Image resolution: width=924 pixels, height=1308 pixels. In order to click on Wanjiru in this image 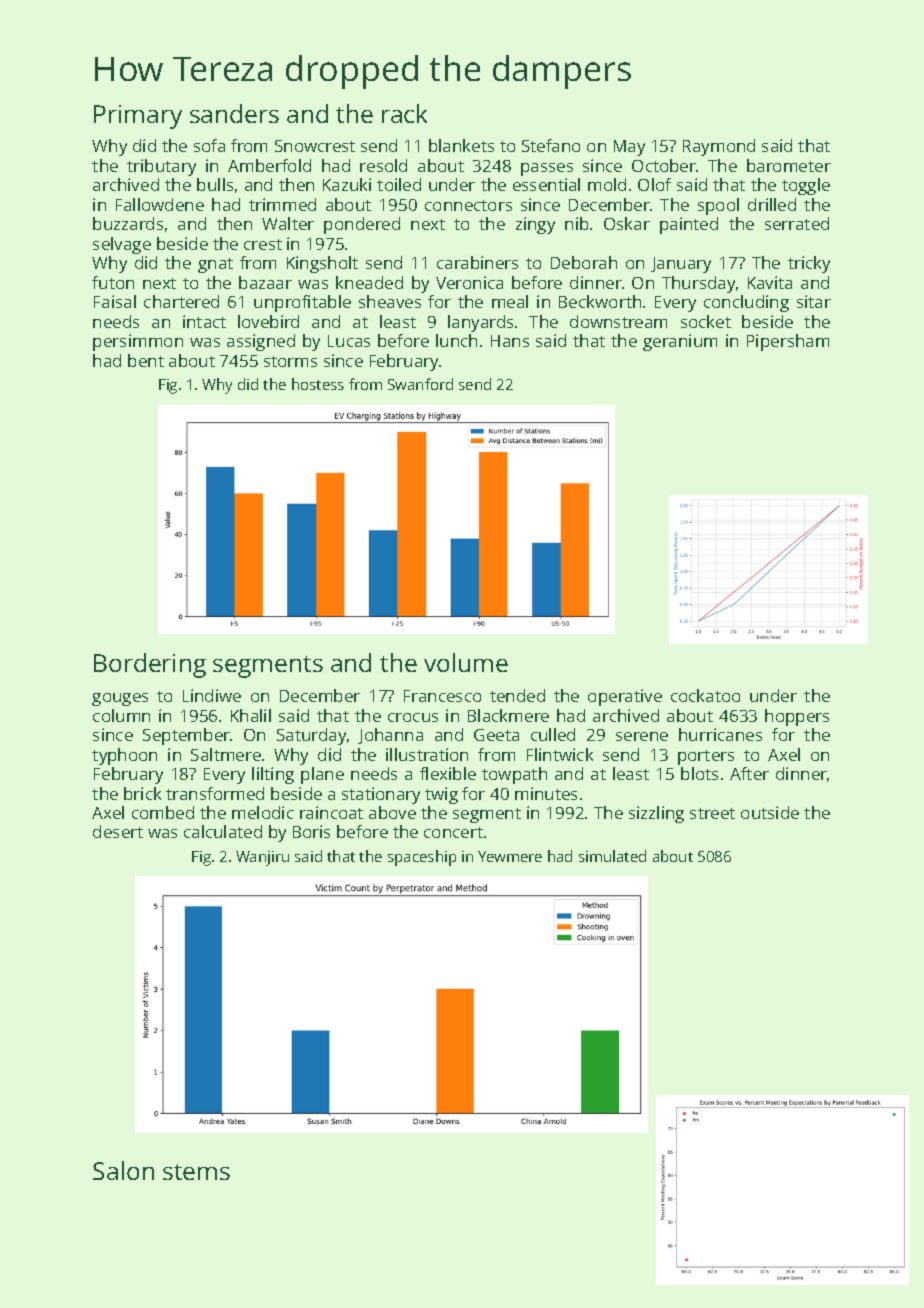, I will do `click(262, 858)`.
